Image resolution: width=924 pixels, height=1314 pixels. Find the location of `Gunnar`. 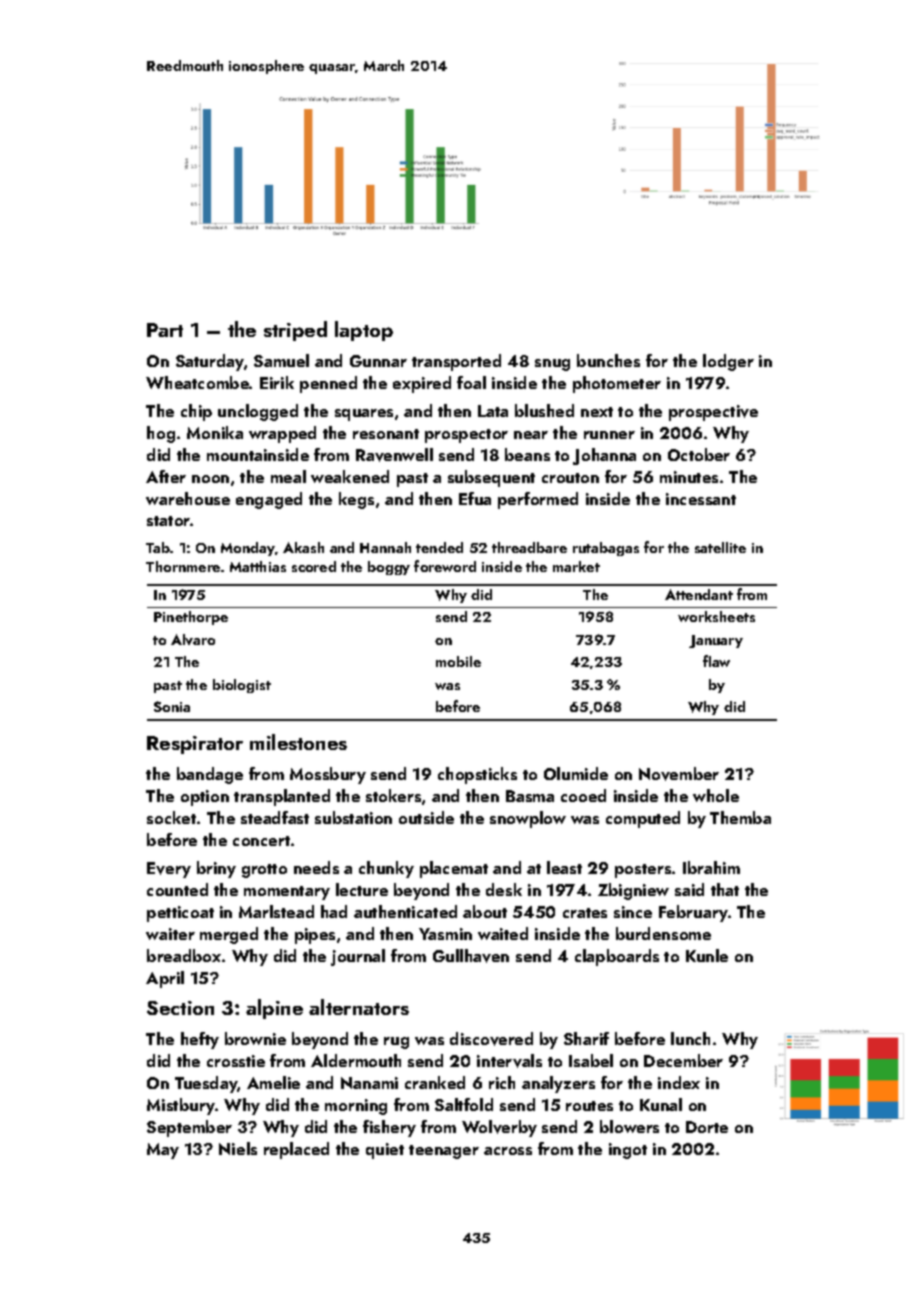

Gunnar is located at coordinates (378, 361).
